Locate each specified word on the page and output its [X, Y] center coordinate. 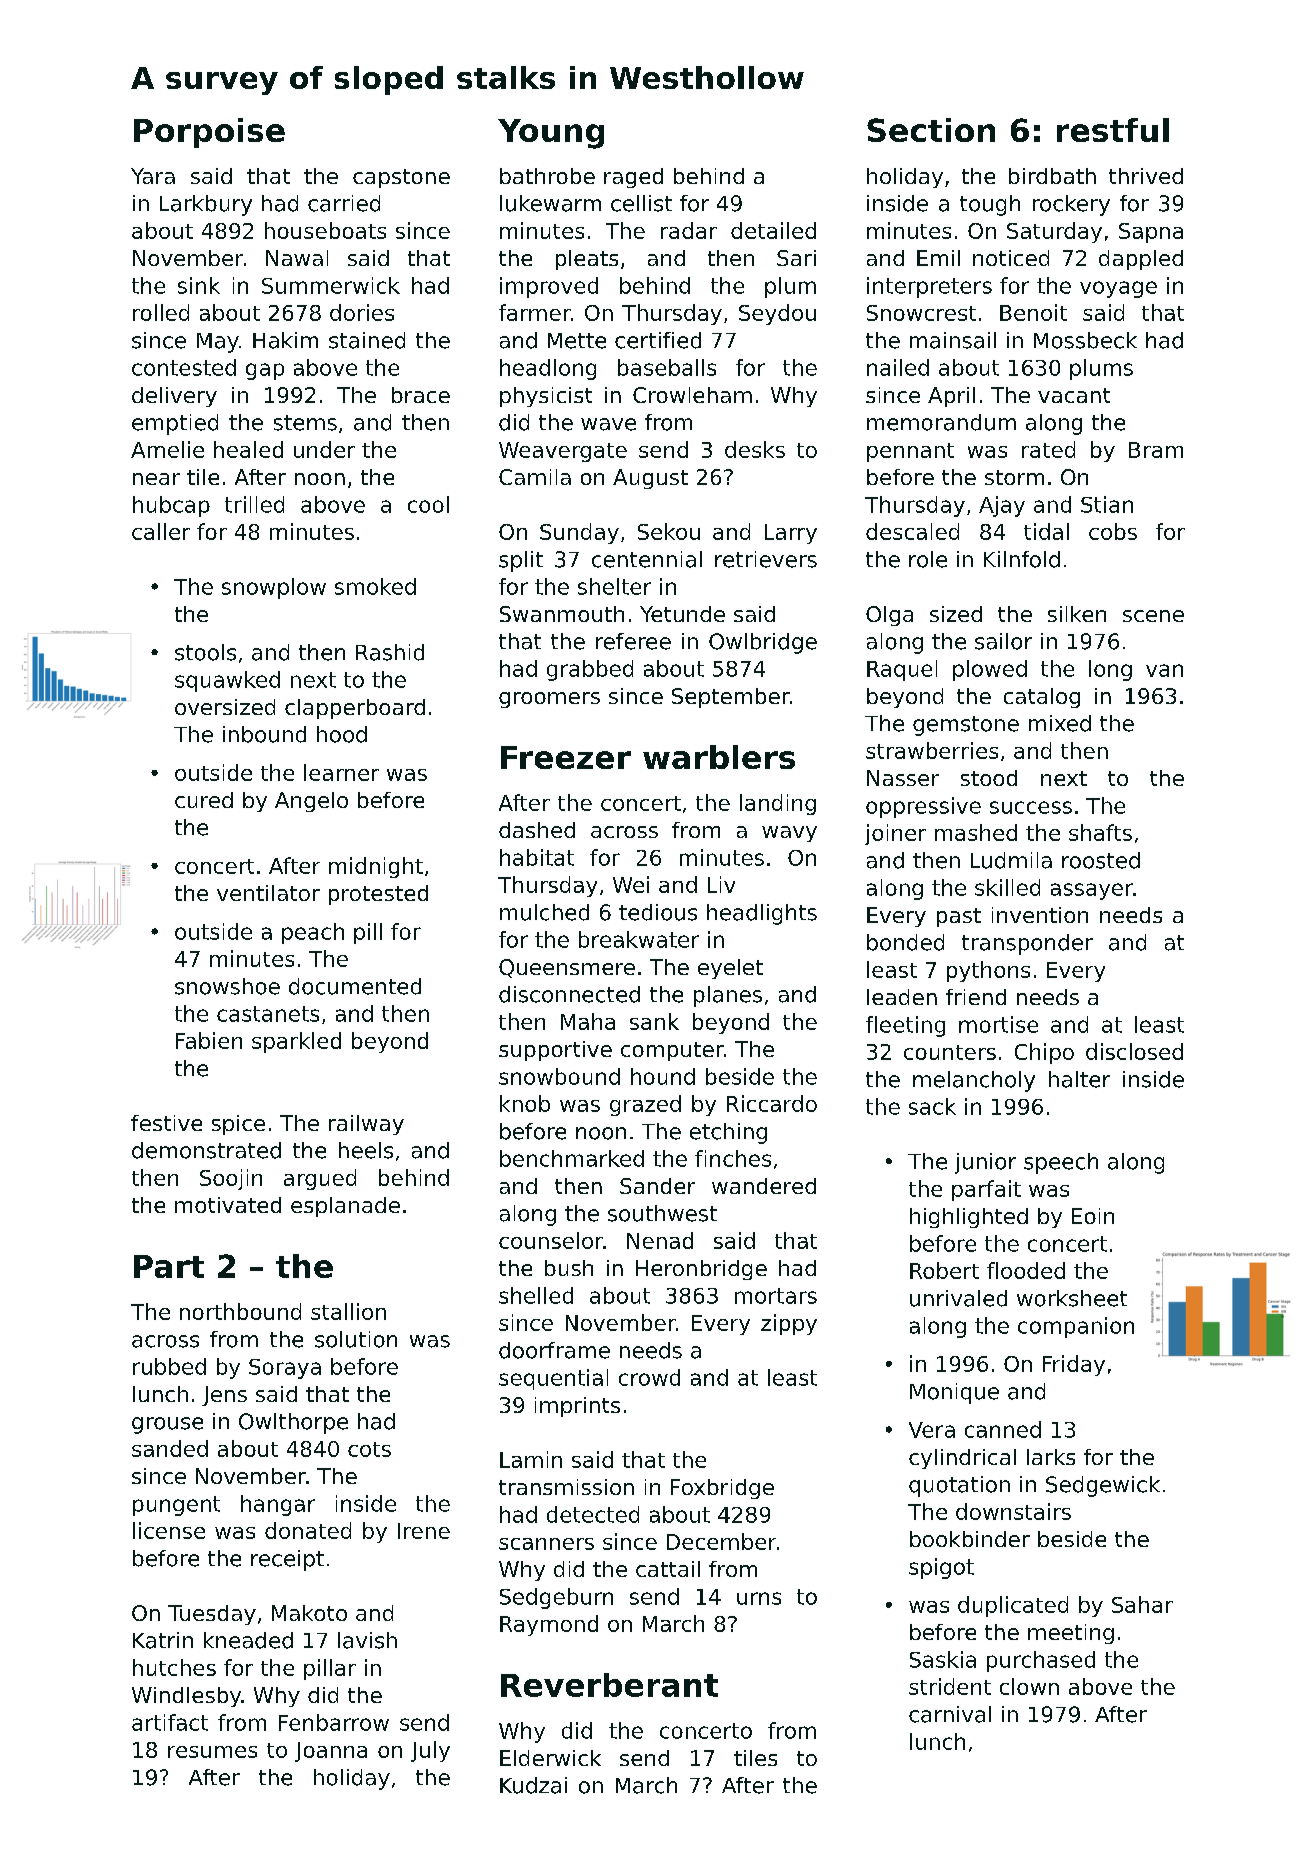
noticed [1011, 258]
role [928, 559]
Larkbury [206, 205]
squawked [227, 681]
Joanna [331, 1752]
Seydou [777, 314]
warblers [719, 757]
